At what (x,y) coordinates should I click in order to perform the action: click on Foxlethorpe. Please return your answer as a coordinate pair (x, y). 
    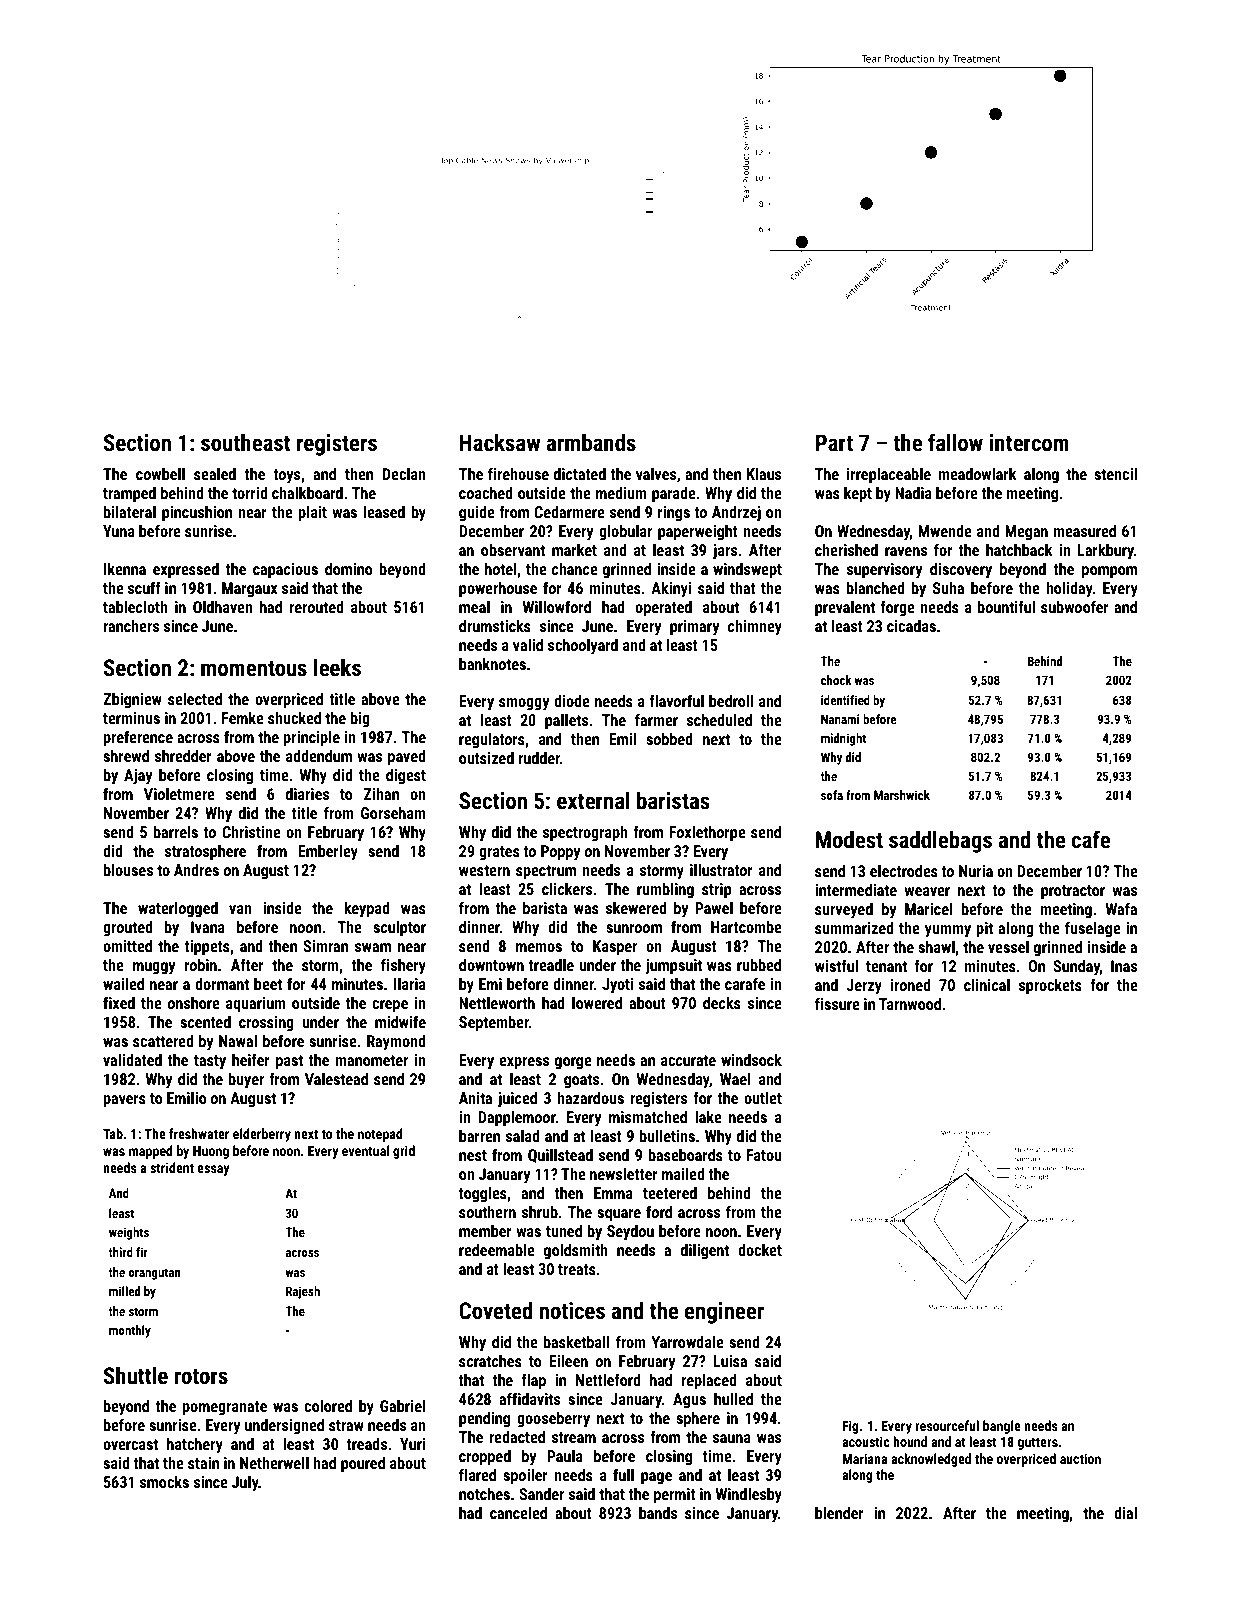
    Looking at the image, I should click on (707, 834).
